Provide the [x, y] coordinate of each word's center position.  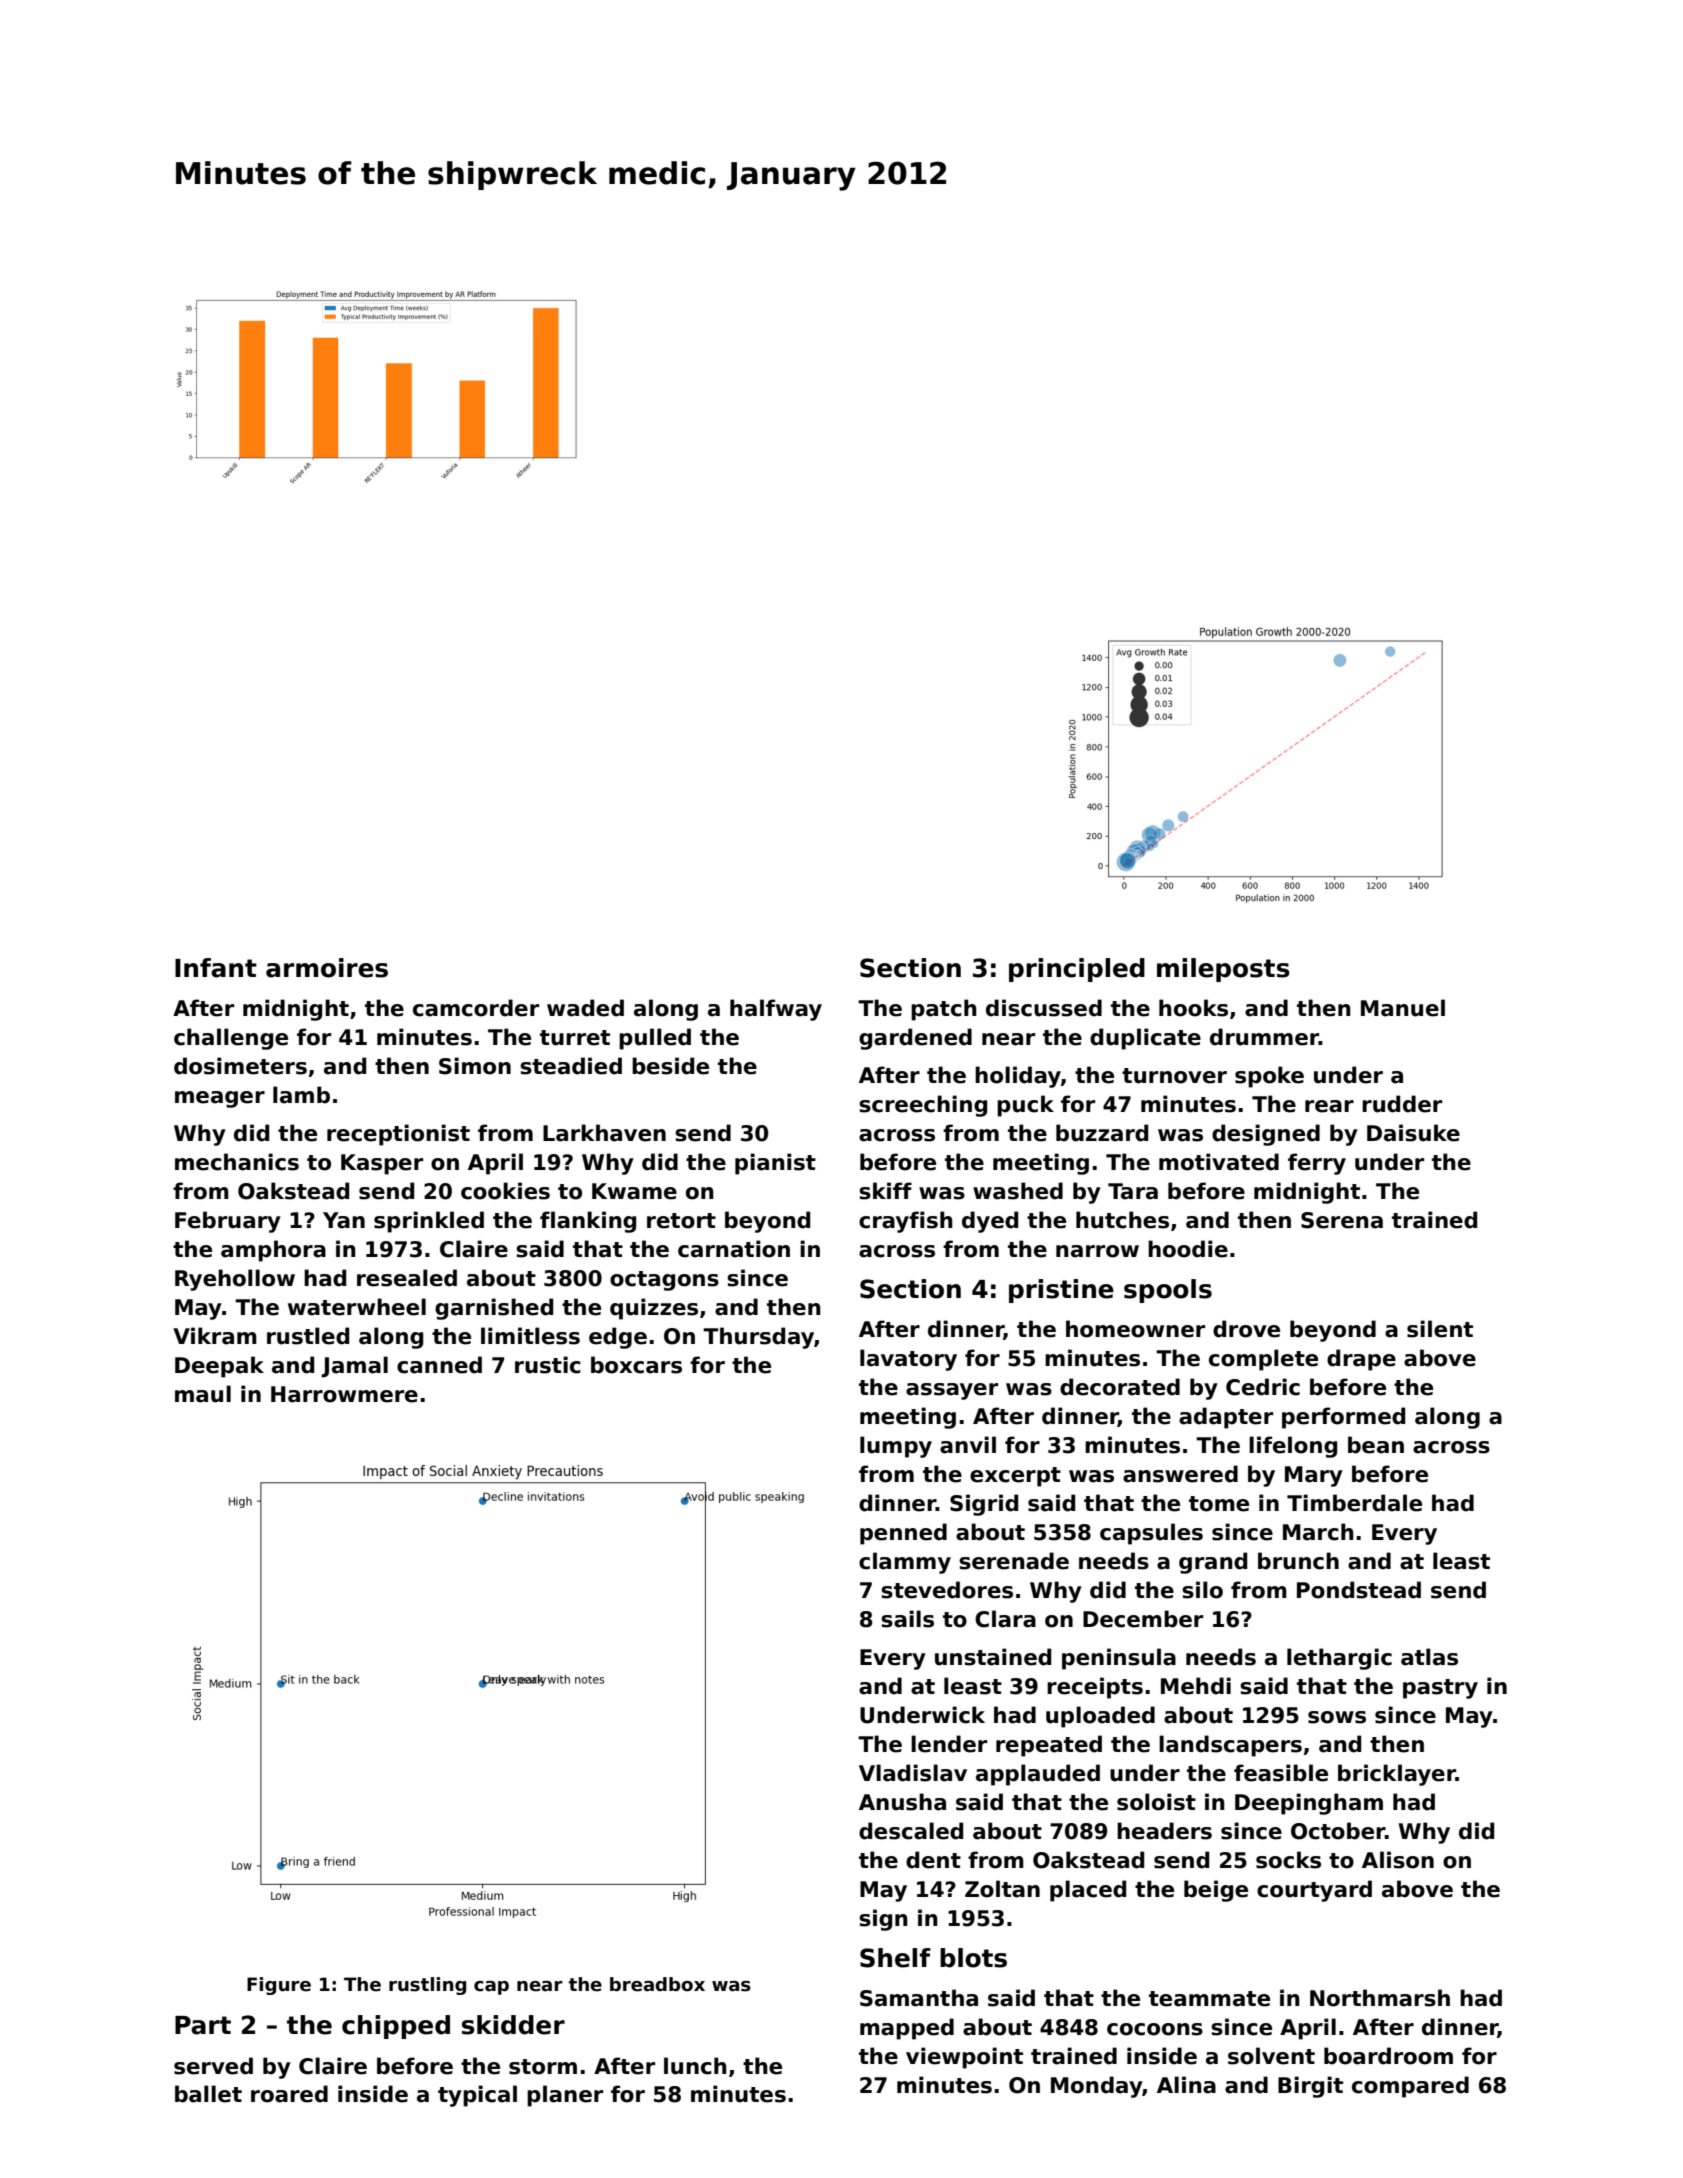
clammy [905, 1563]
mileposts [1223, 970]
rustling [427, 1986]
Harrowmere [344, 1394]
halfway [776, 1010]
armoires [327, 968]
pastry [1440, 1689]
